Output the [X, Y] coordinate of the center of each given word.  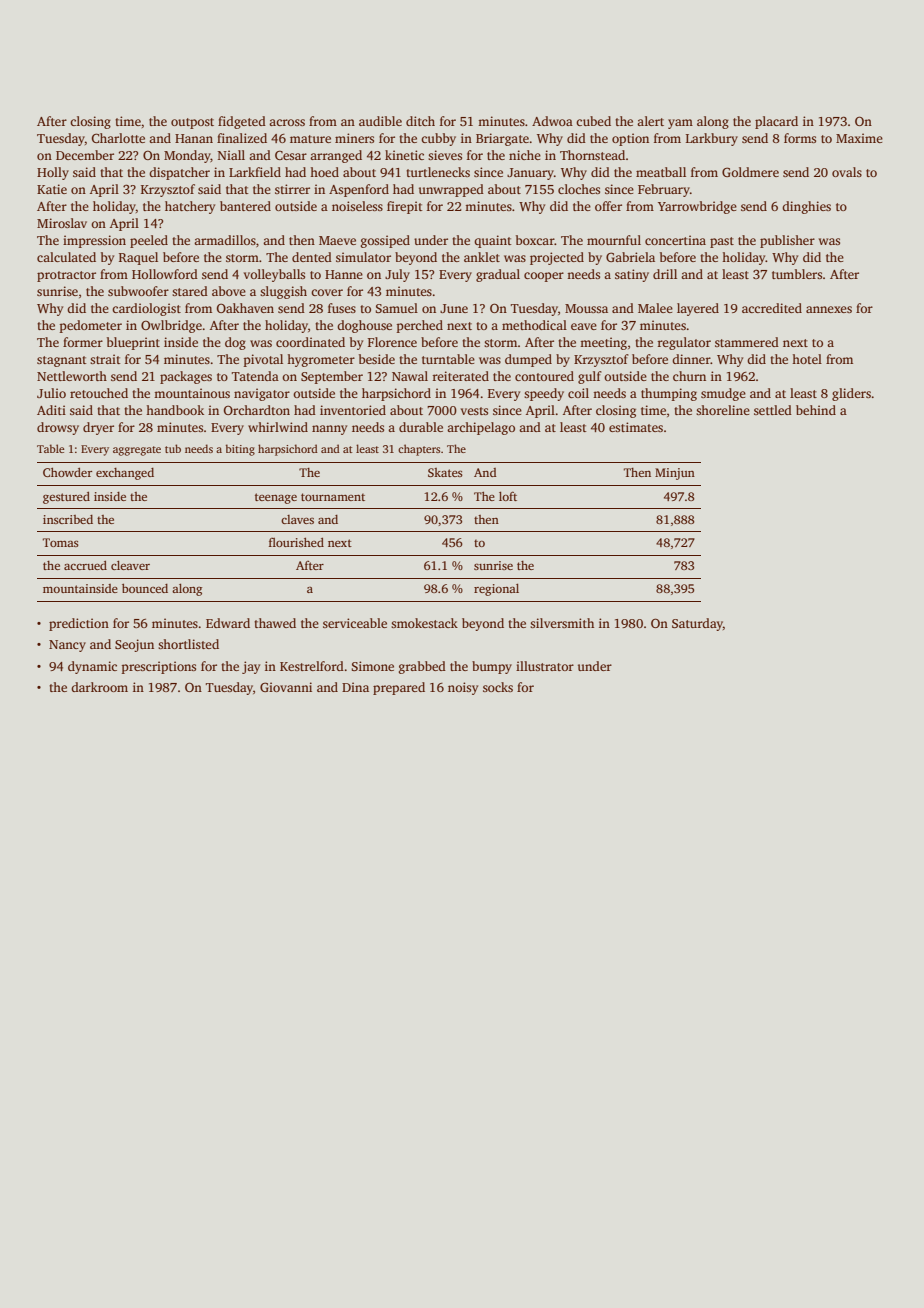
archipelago [481, 428]
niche [525, 155]
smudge [723, 394]
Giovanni [286, 687]
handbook [175, 410]
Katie [52, 189]
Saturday [697, 624]
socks [498, 687]
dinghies [806, 207]
